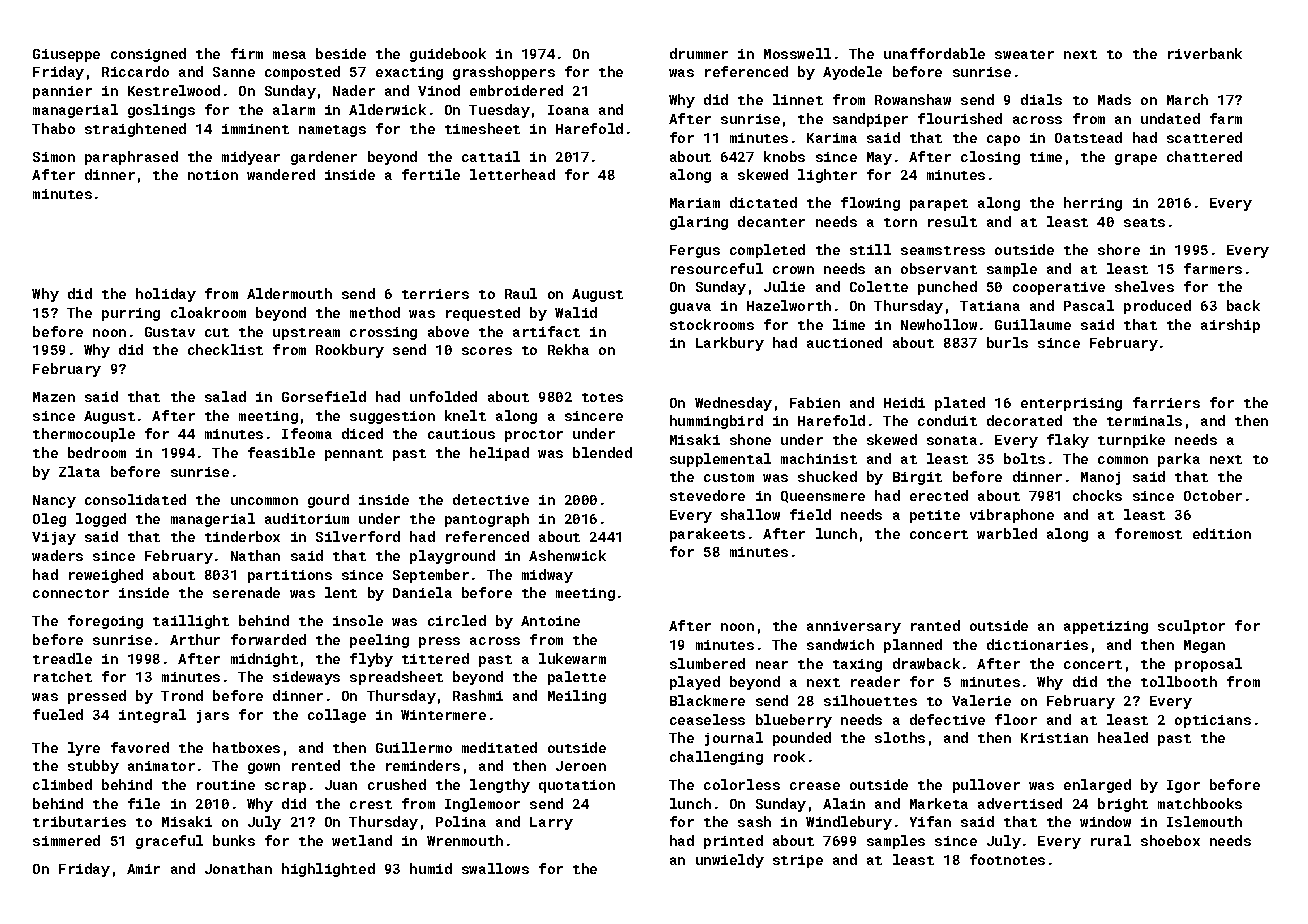  What do you see at coordinates (1041, 99) in the screenshot?
I see `dials` at bounding box center [1041, 99].
